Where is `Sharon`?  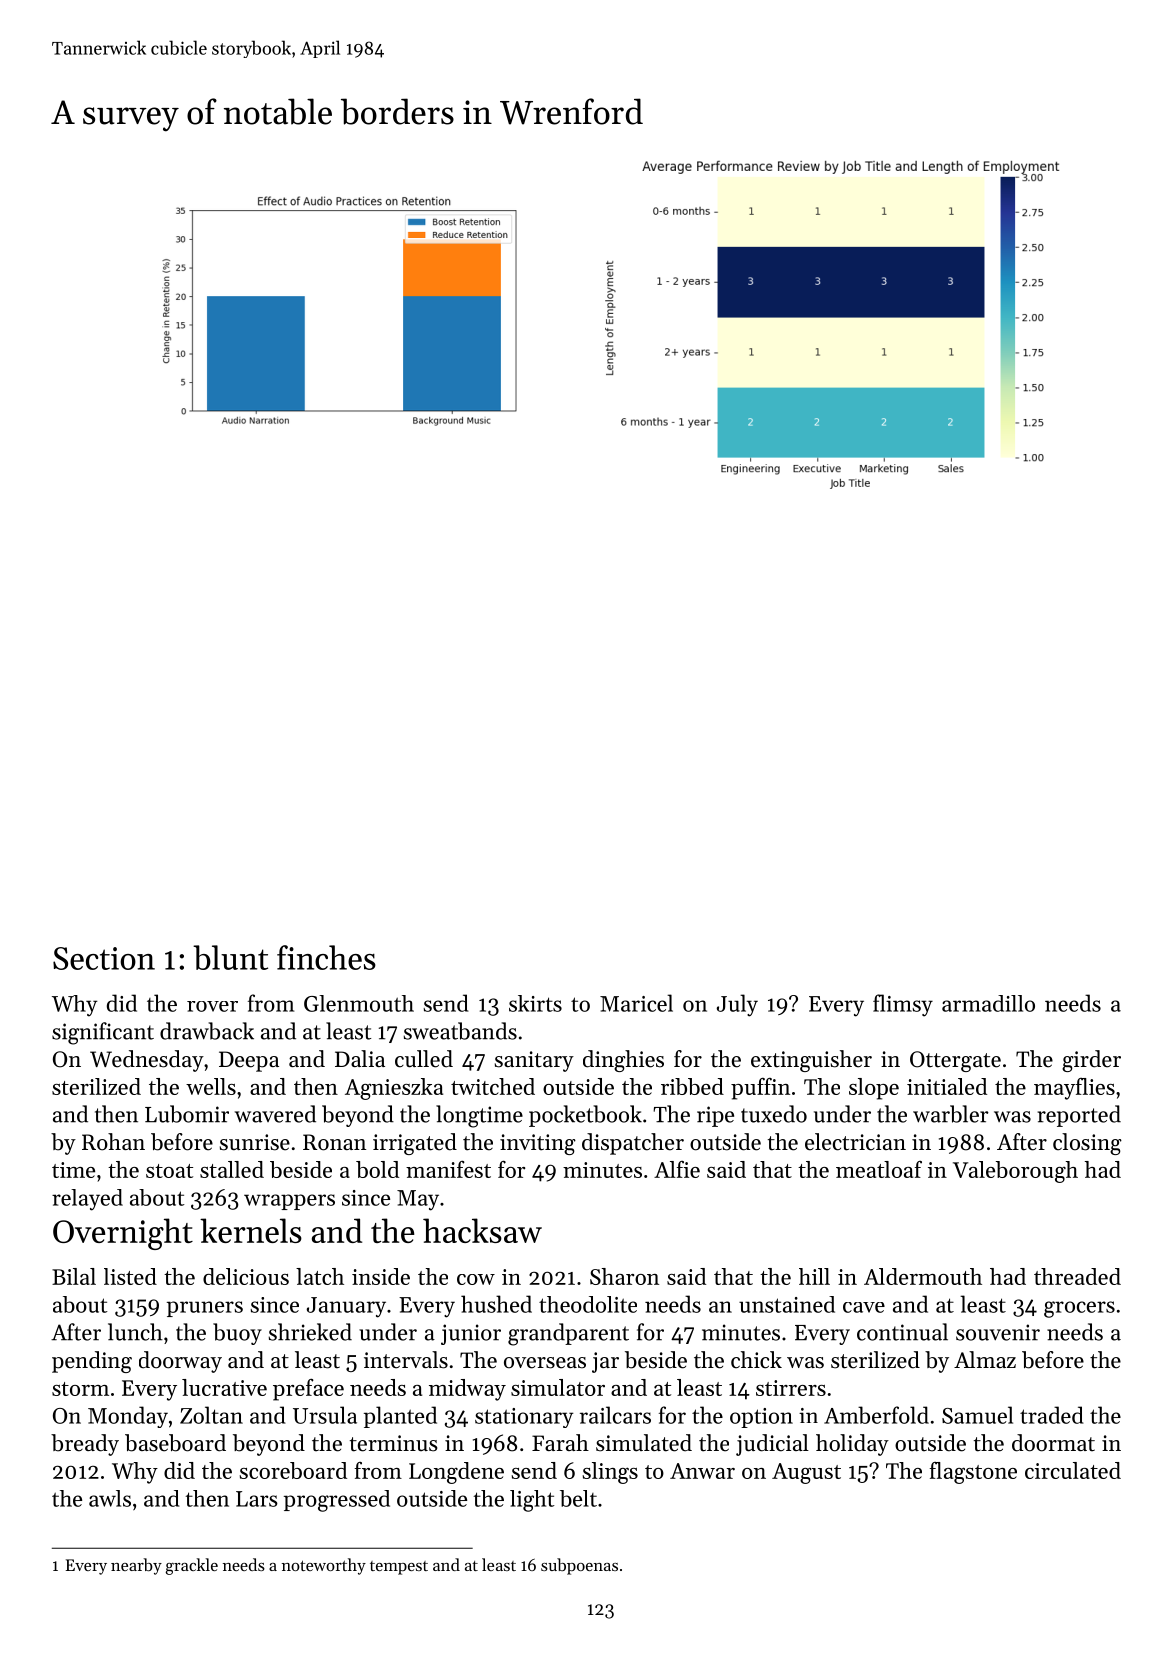
Sharon is located at coordinates (624, 1276).
